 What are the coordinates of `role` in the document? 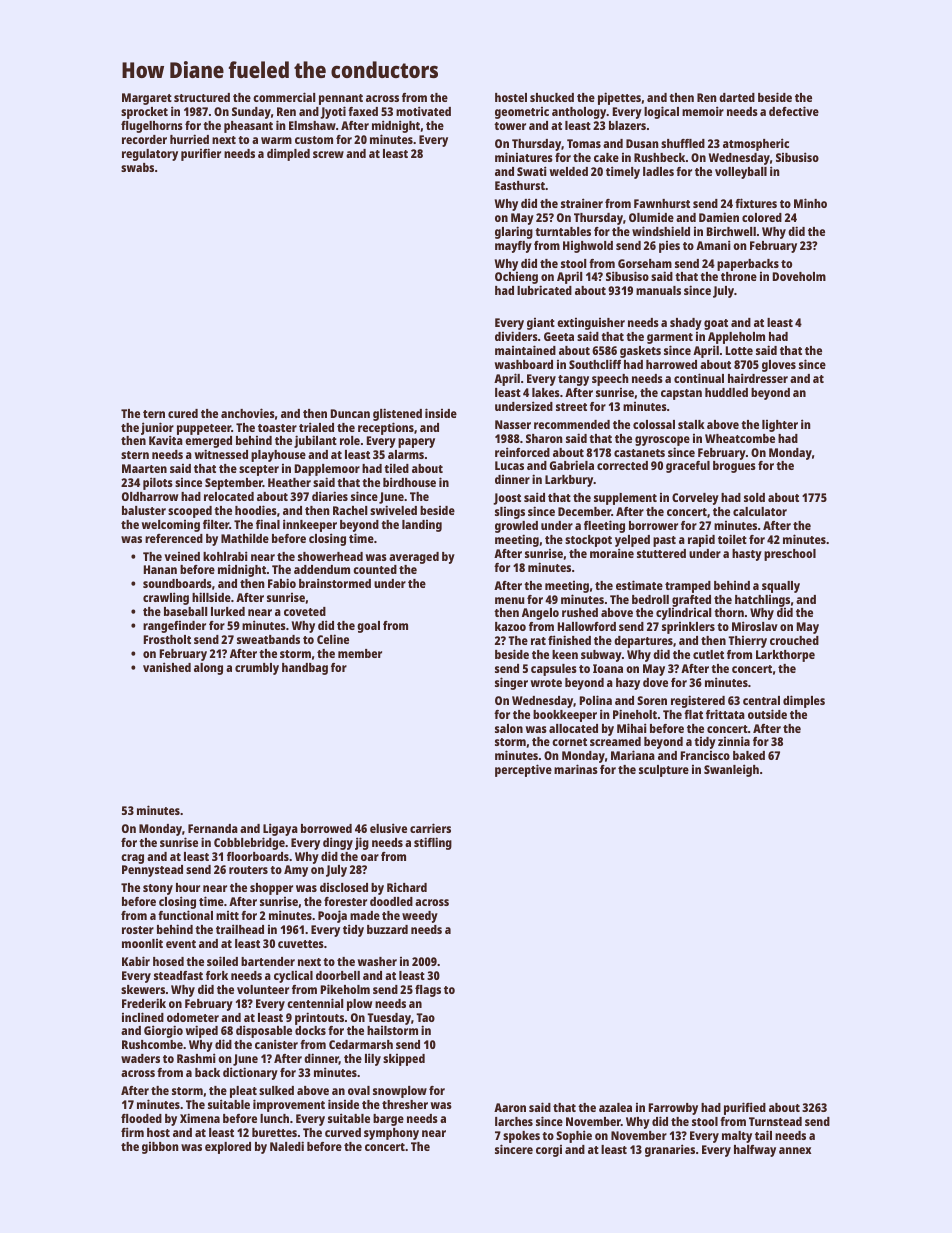 It's located at (350, 440).
